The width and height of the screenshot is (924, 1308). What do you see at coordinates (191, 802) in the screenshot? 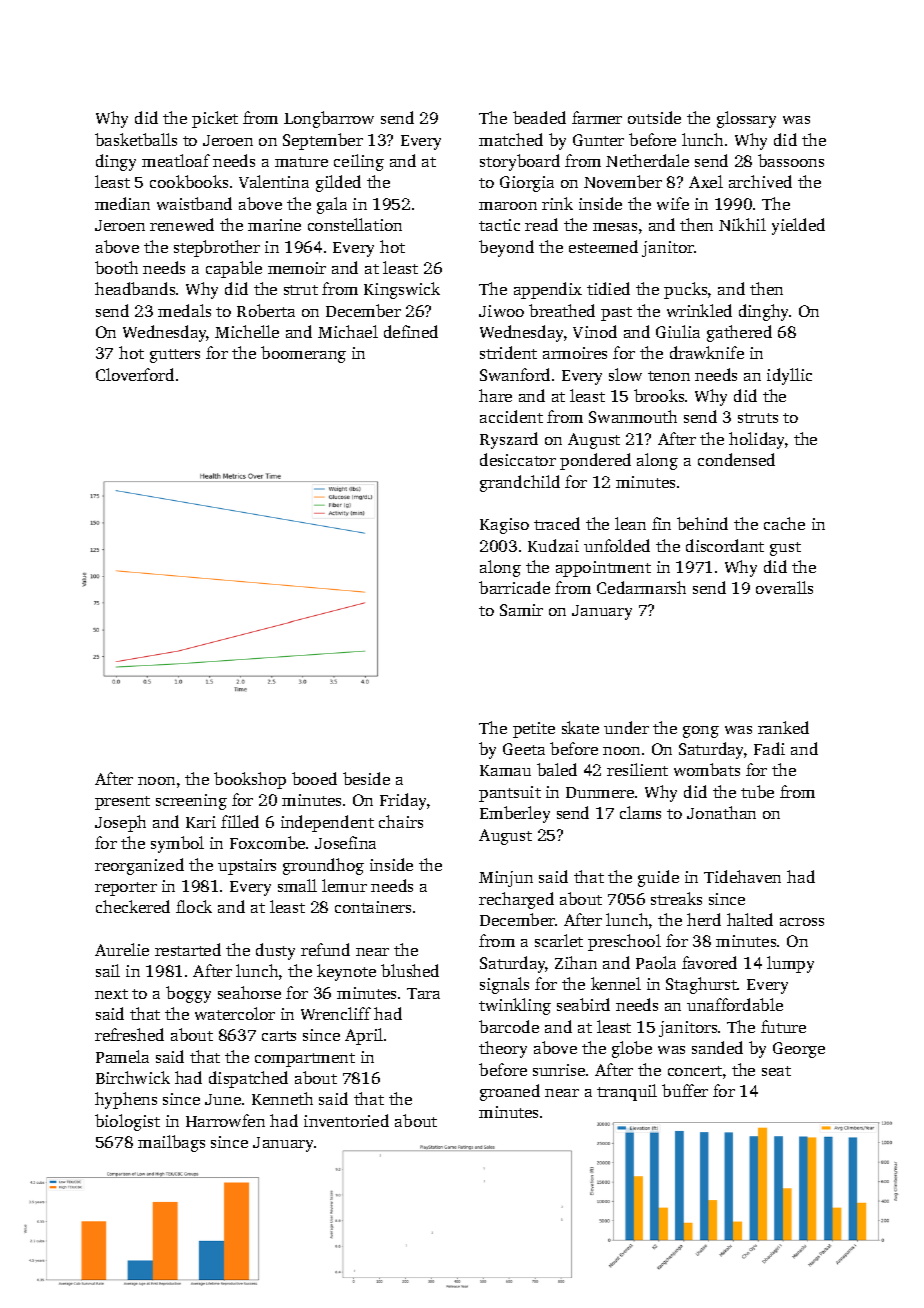
I see `screening` at bounding box center [191, 802].
